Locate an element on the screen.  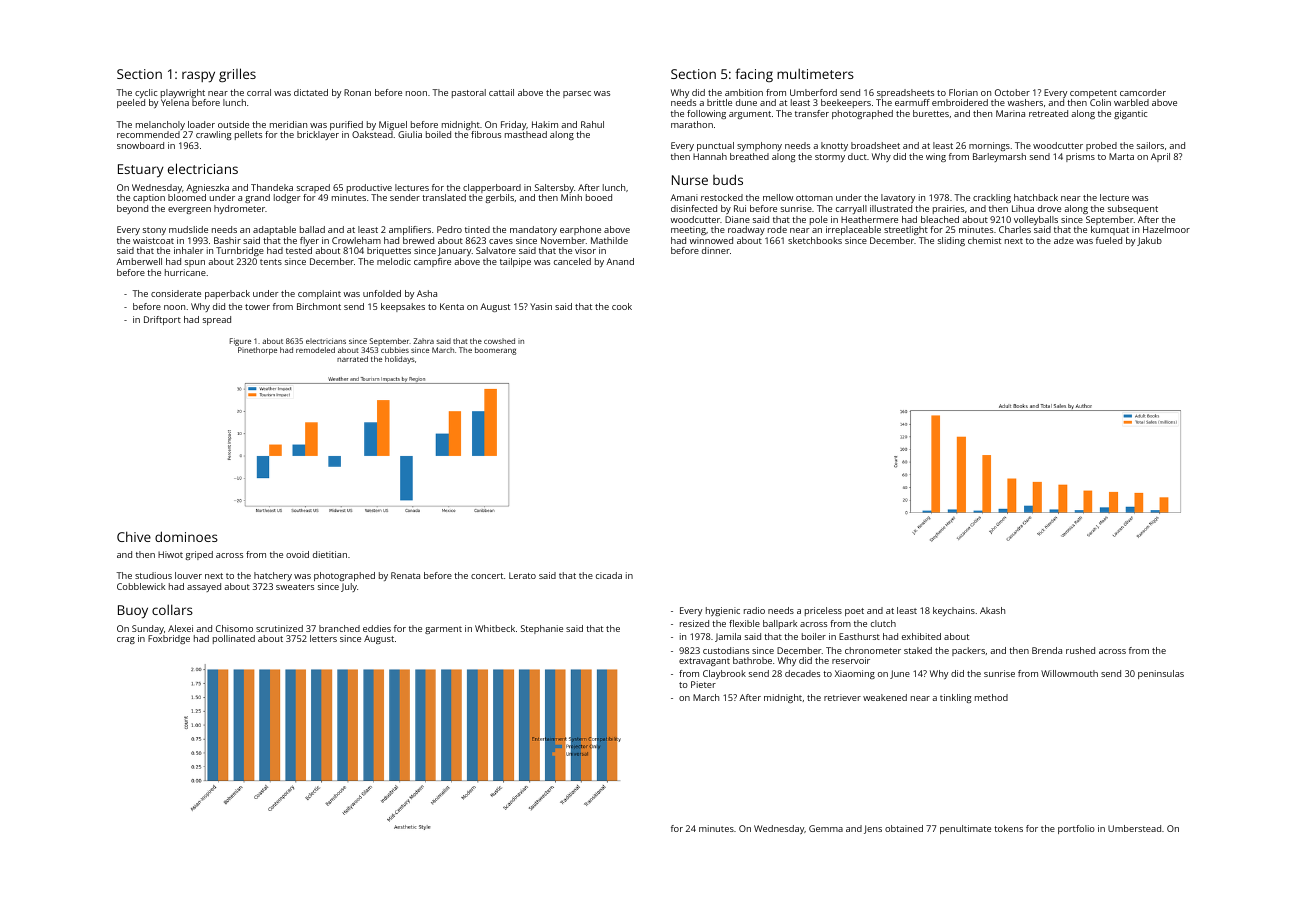
facing is located at coordinates (754, 75).
